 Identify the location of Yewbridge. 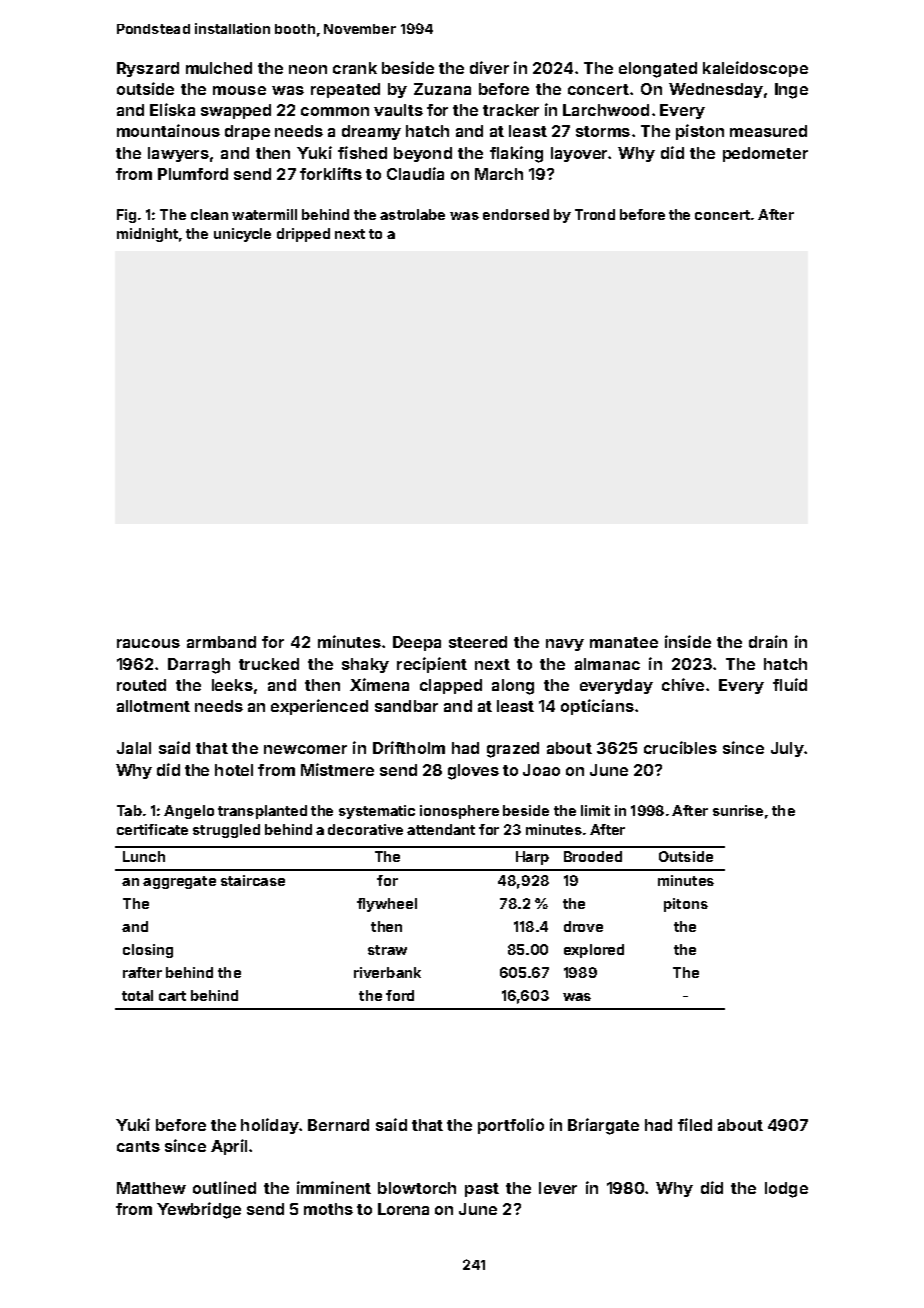
(199, 1210).
